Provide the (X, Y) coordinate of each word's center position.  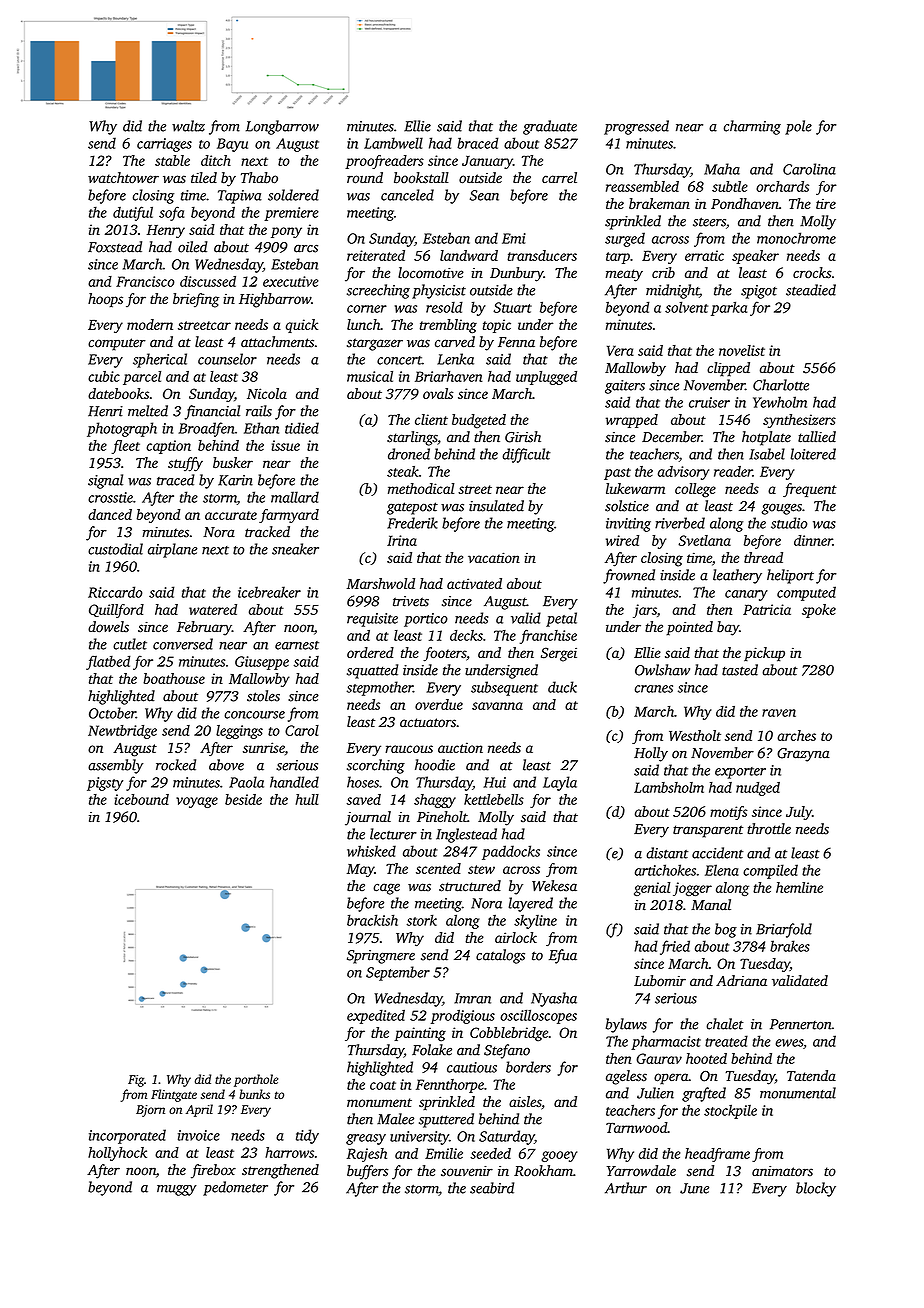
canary (746, 595)
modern (150, 324)
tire (826, 204)
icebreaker (269, 592)
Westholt (695, 735)
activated (474, 583)
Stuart (512, 307)
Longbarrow (282, 127)
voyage (197, 802)
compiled (770, 871)
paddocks (511, 852)
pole (798, 127)
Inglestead (466, 835)
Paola (246, 782)
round (365, 178)
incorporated (127, 1136)
